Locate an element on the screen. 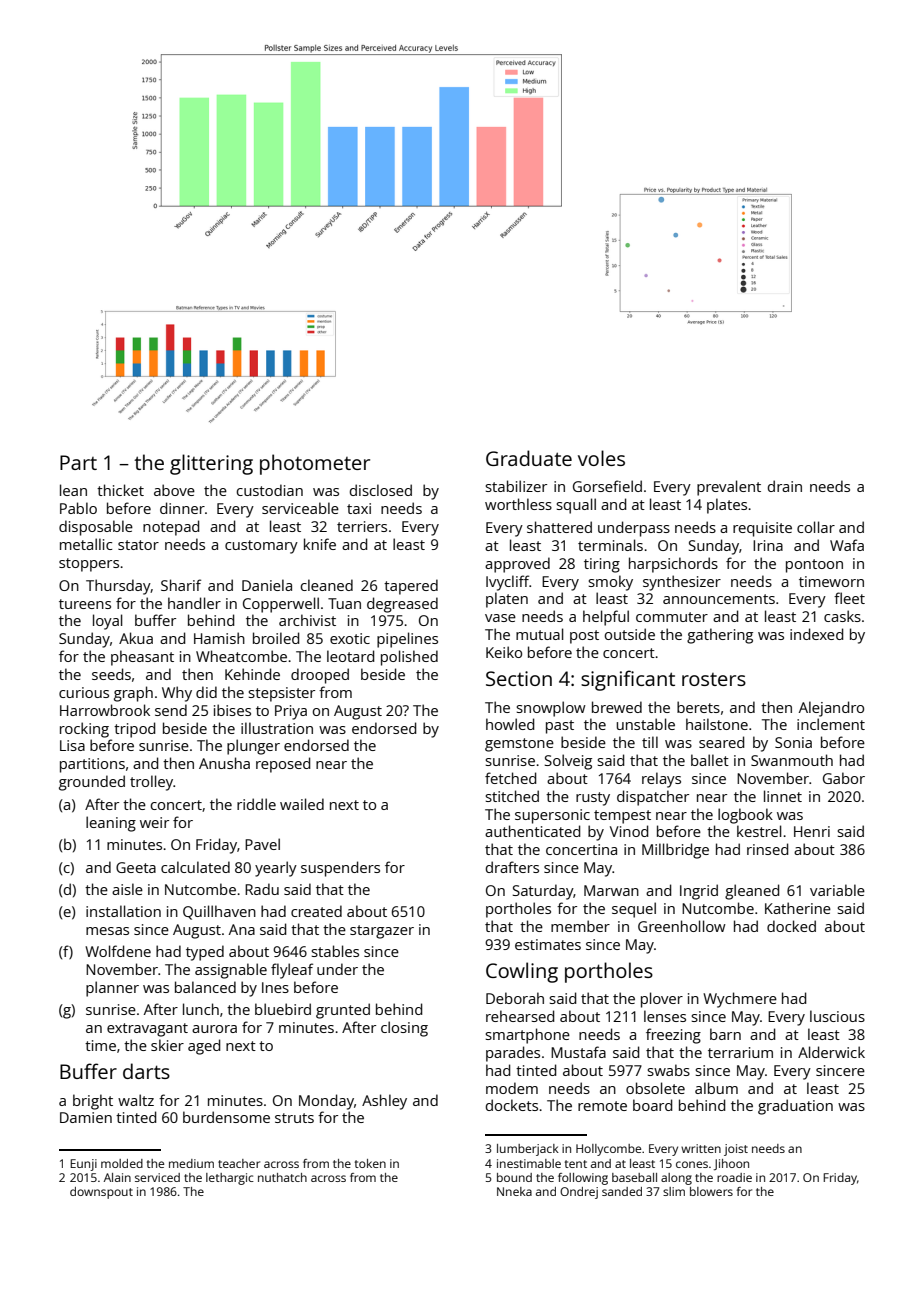 This screenshot has height=1311, width=924. leotard is located at coordinates (350, 656).
